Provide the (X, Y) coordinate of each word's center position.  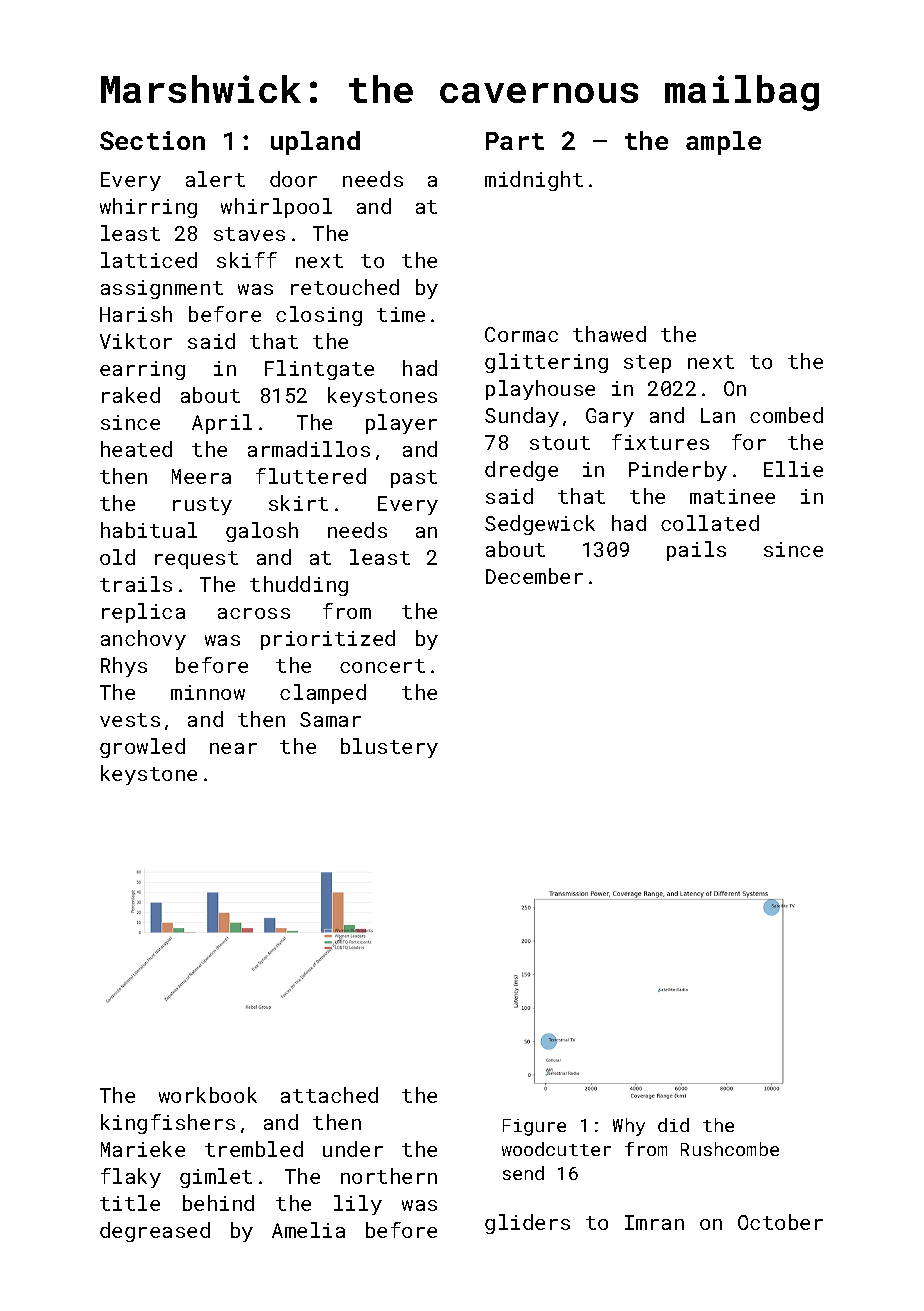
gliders (527, 1224)
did (673, 1125)
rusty (202, 506)
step (647, 364)
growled (142, 748)
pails (696, 551)
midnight (534, 181)
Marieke (143, 1149)
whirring (148, 208)
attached (329, 1095)
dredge (521, 471)
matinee (732, 496)
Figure (534, 1127)
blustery (389, 748)
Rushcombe (730, 1149)
